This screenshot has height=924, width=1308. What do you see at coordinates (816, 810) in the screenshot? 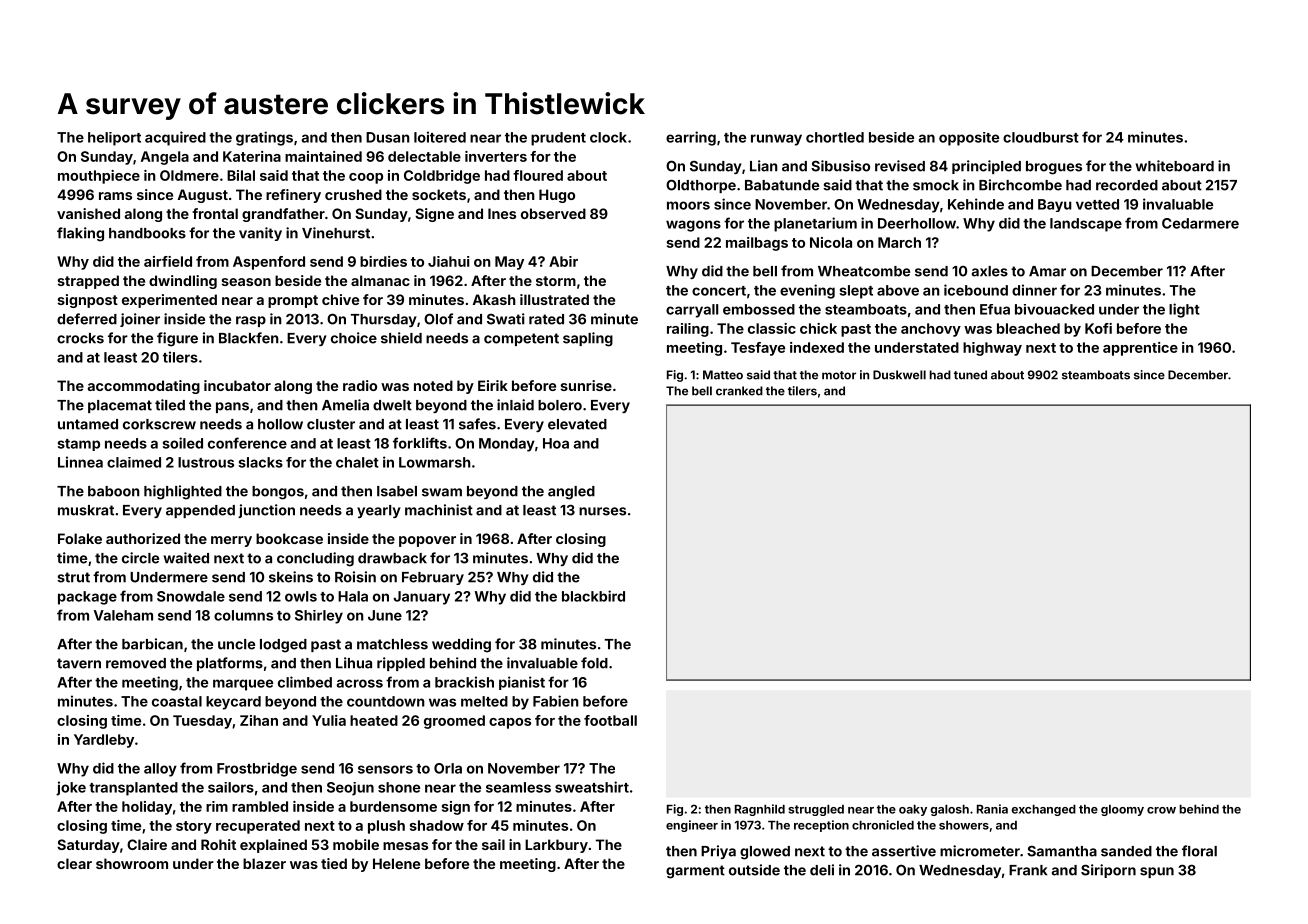
I see `struggled` at bounding box center [816, 810].
